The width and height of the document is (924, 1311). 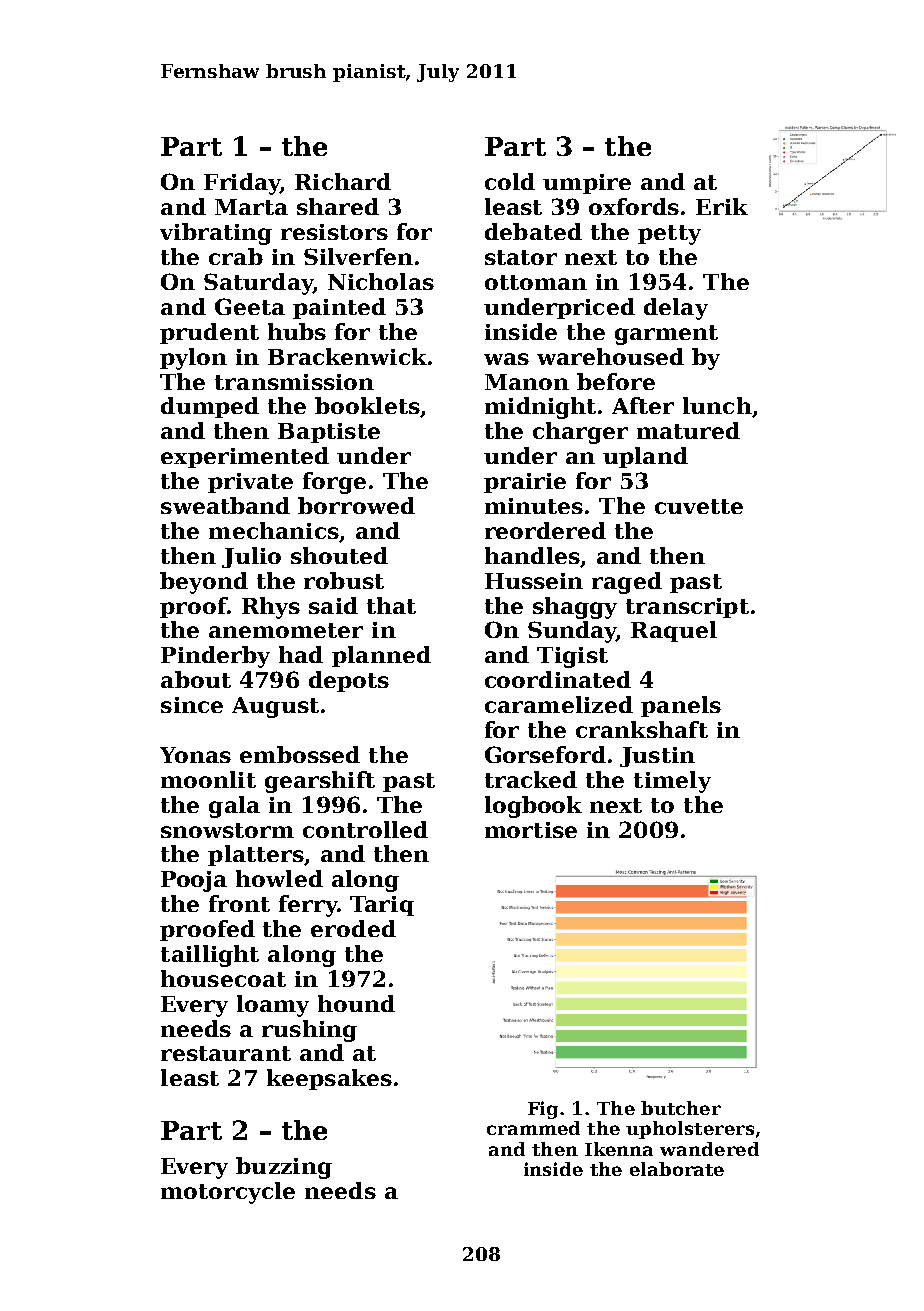 What do you see at coordinates (510, 181) in the document?
I see `cold` at bounding box center [510, 181].
